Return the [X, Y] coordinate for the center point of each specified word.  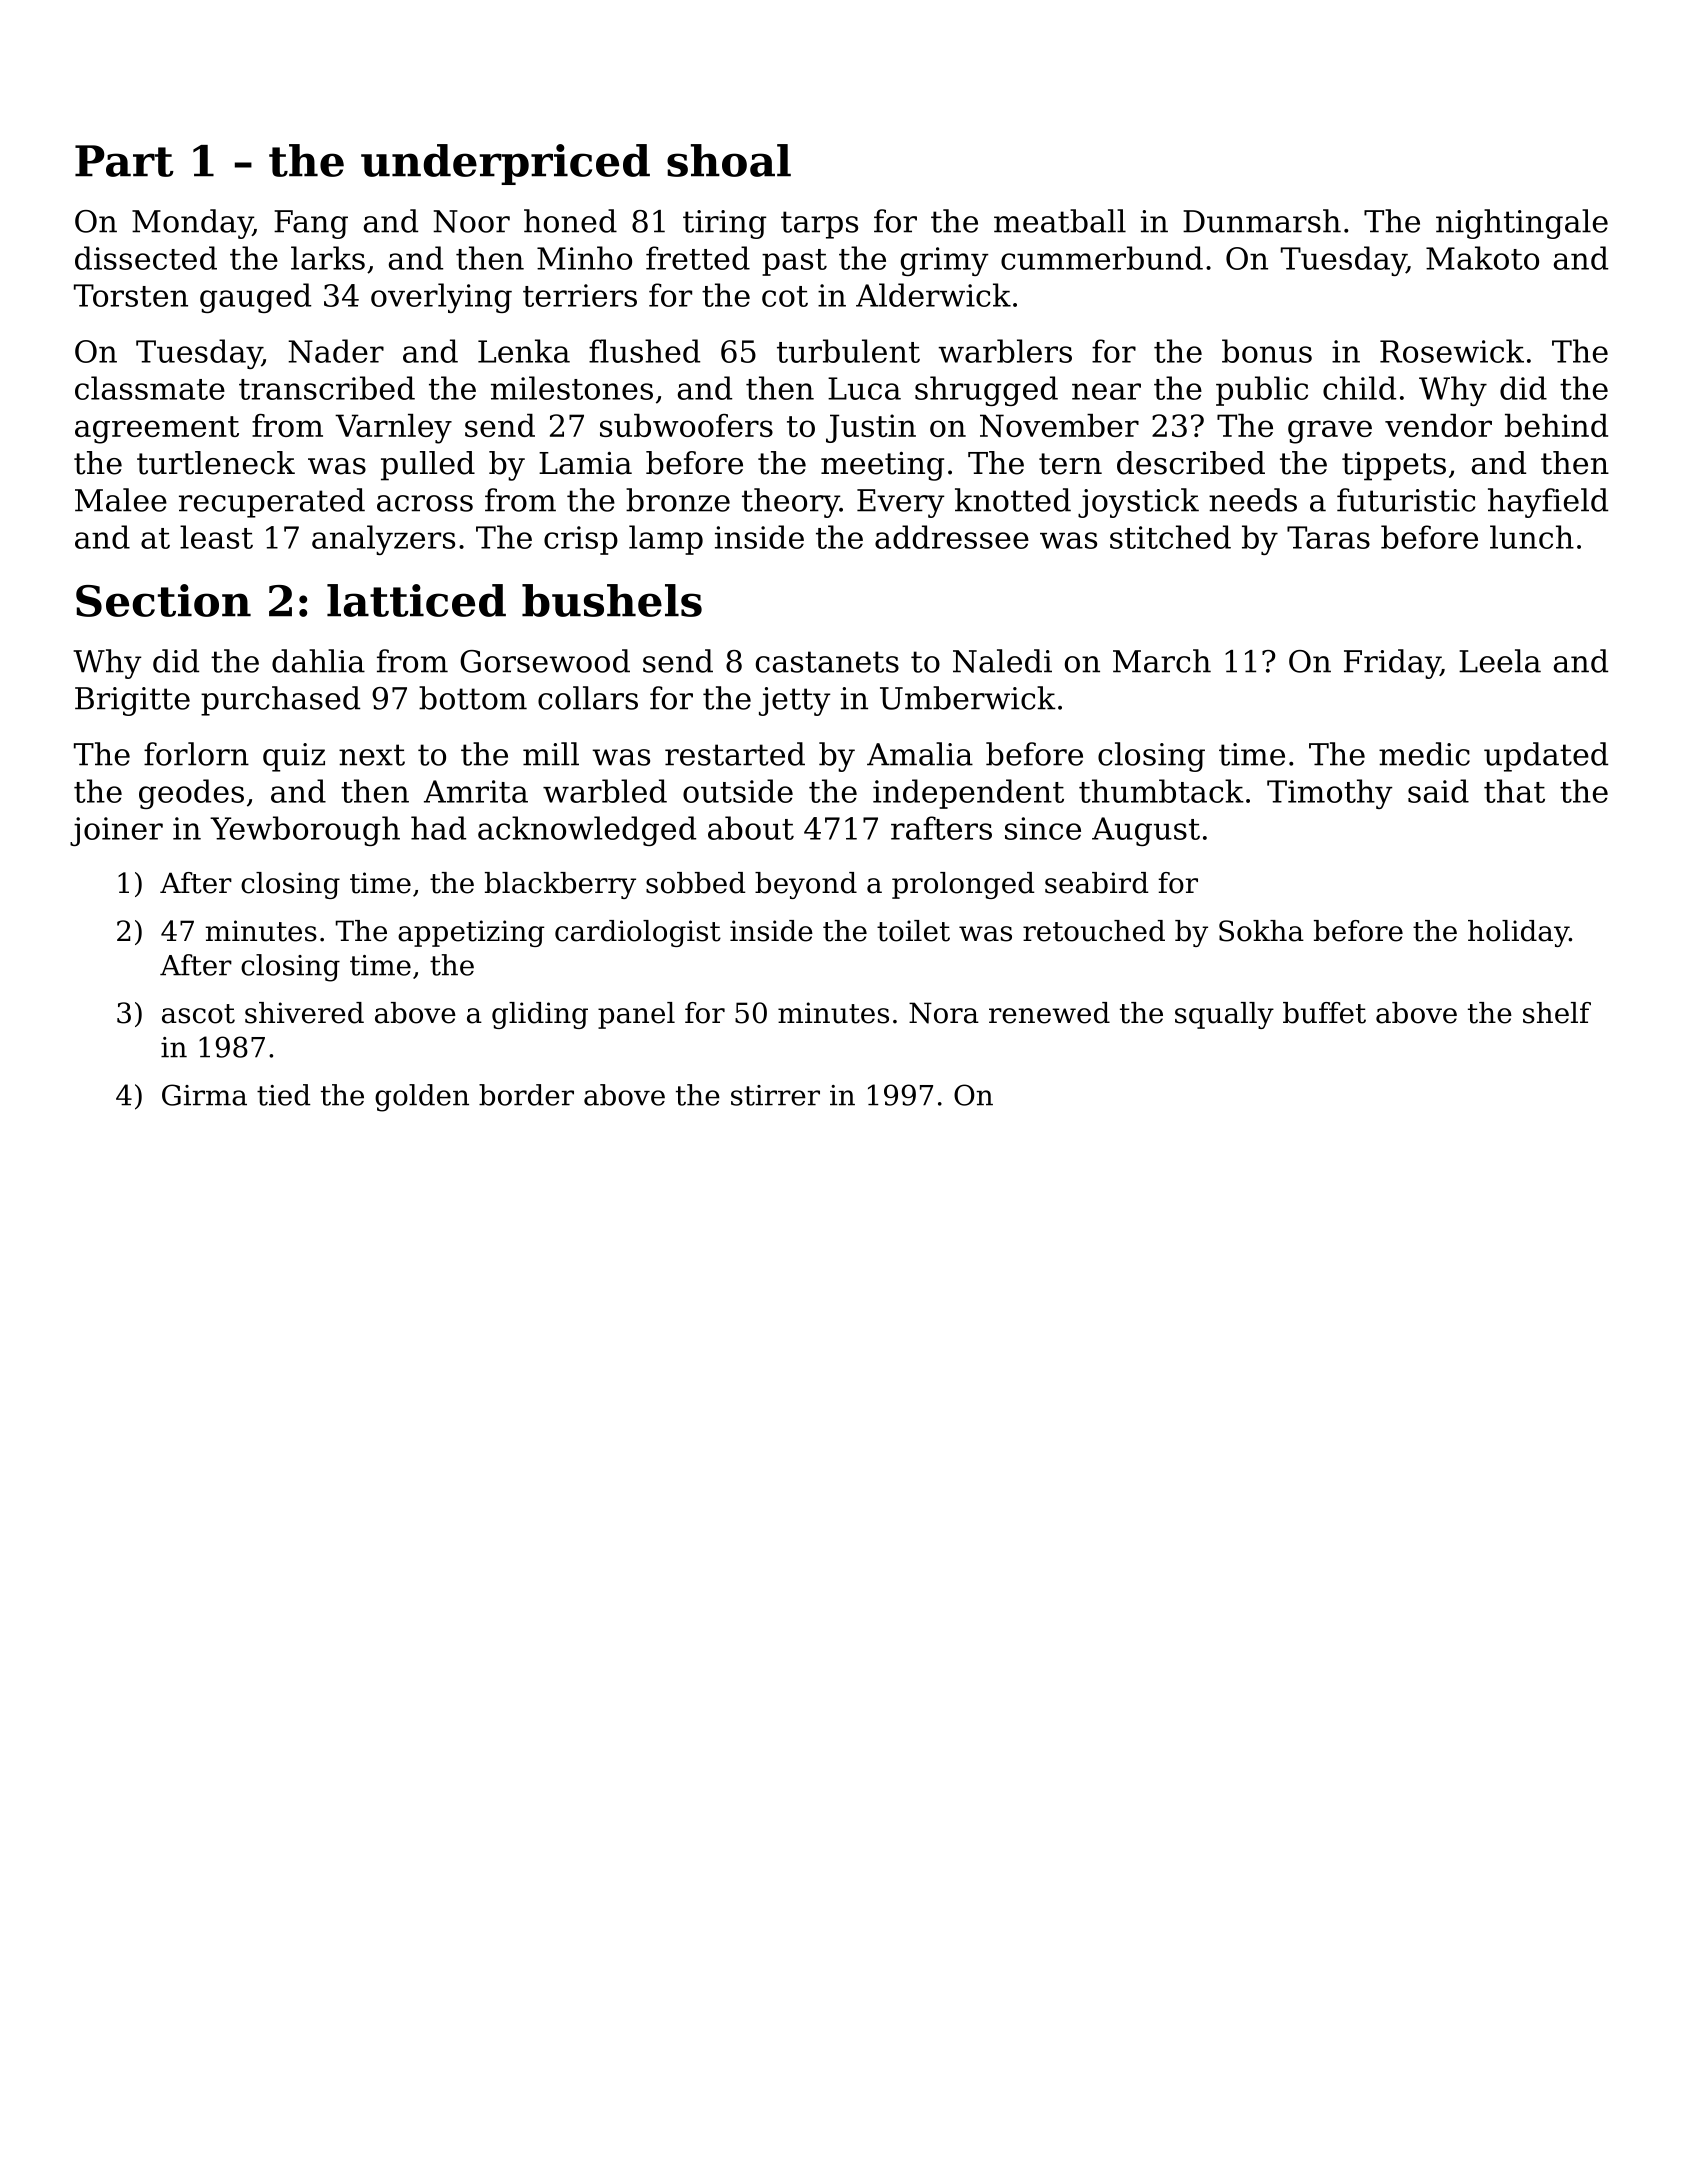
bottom [473, 698]
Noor [471, 221]
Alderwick [933, 295]
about [751, 828]
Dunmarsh [1262, 221]
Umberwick [968, 698]
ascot [198, 1014]
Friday [1392, 664]
